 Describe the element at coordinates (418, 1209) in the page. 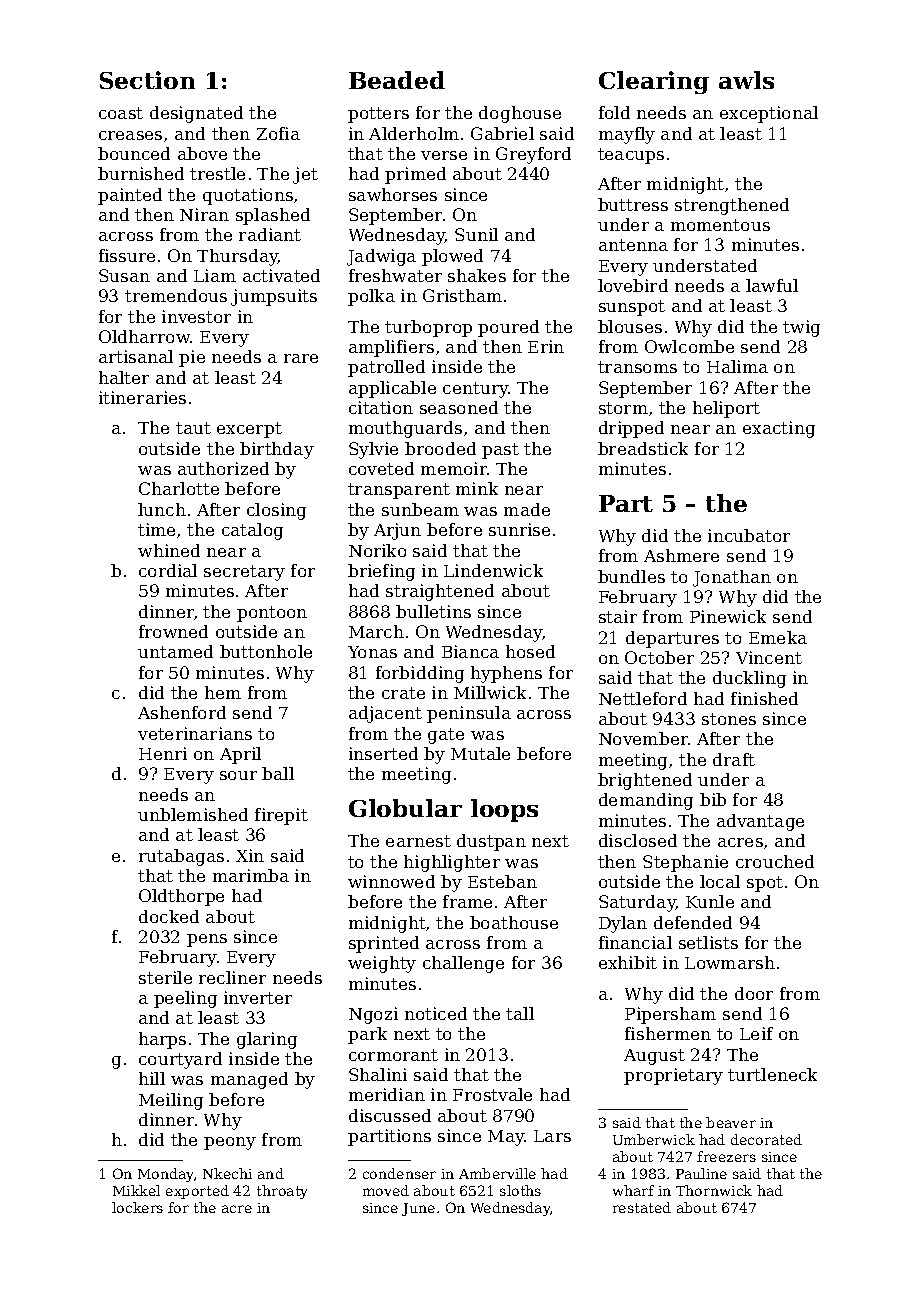

I see `June` at that location.
